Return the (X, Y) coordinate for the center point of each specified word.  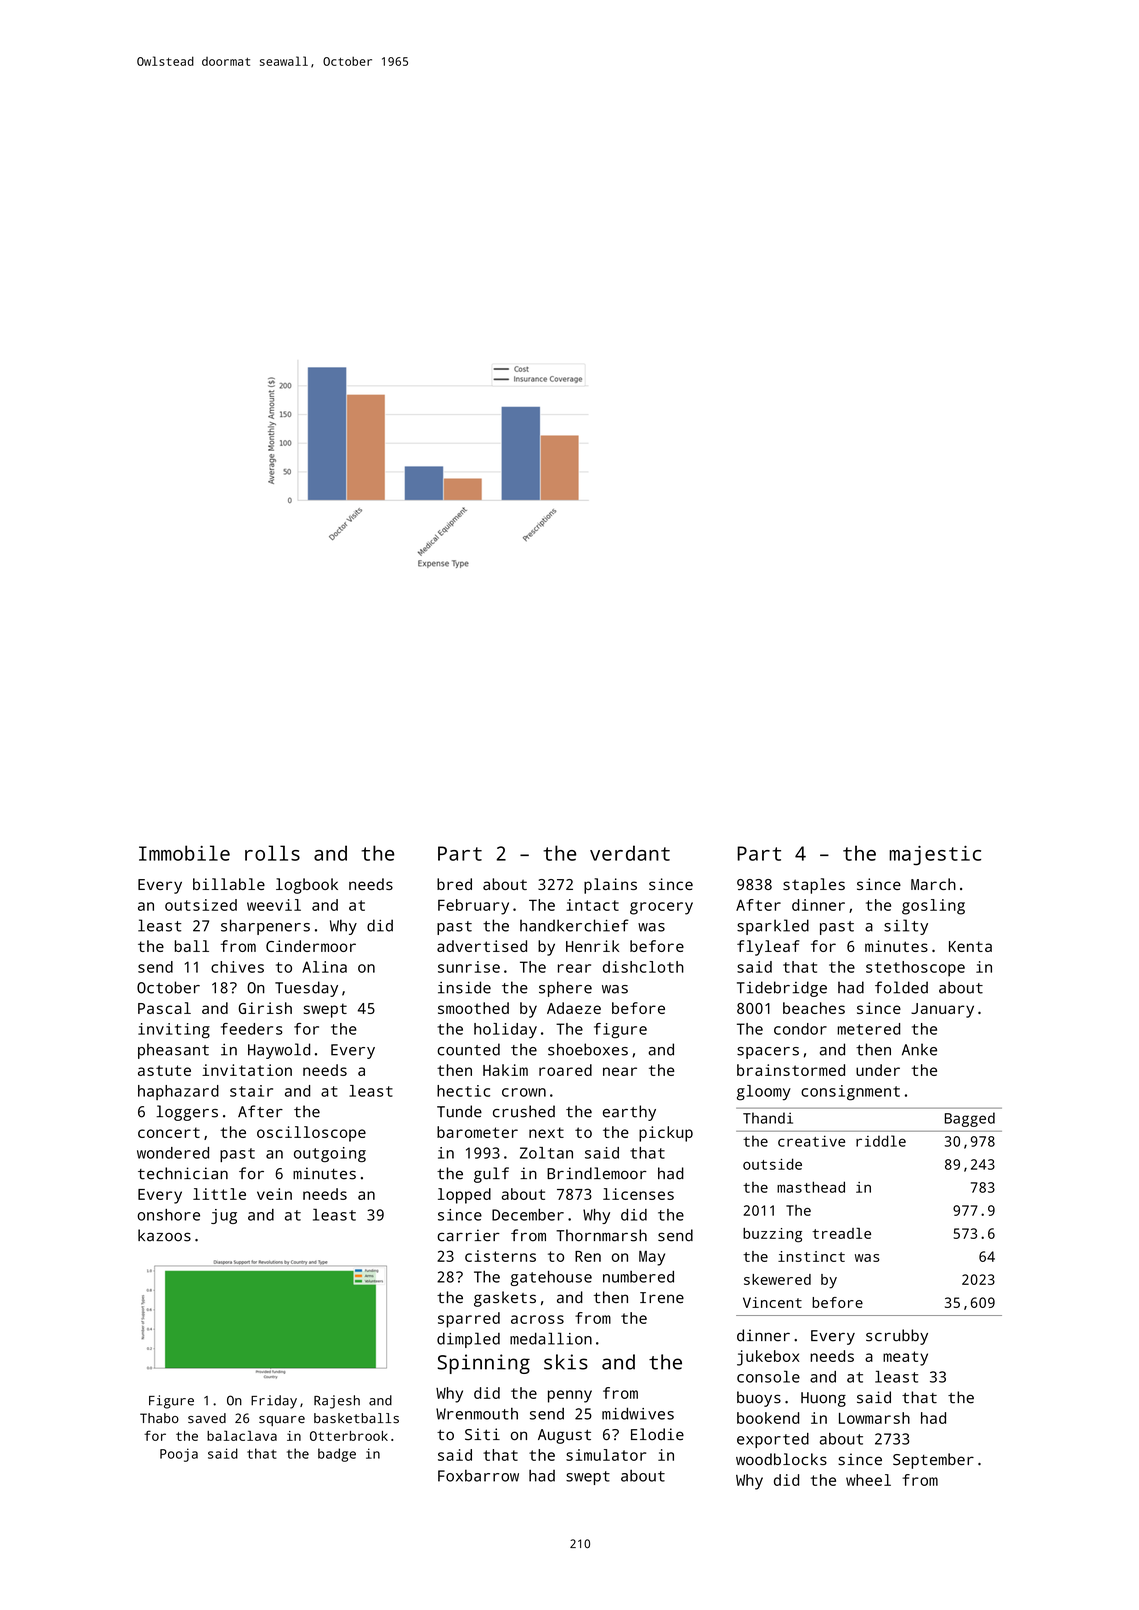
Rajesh (337, 1402)
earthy (629, 1113)
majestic (935, 856)
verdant (630, 853)
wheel (868, 1480)
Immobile (184, 853)
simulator (606, 1455)
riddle (881, 1141)
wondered (173, 1153)
